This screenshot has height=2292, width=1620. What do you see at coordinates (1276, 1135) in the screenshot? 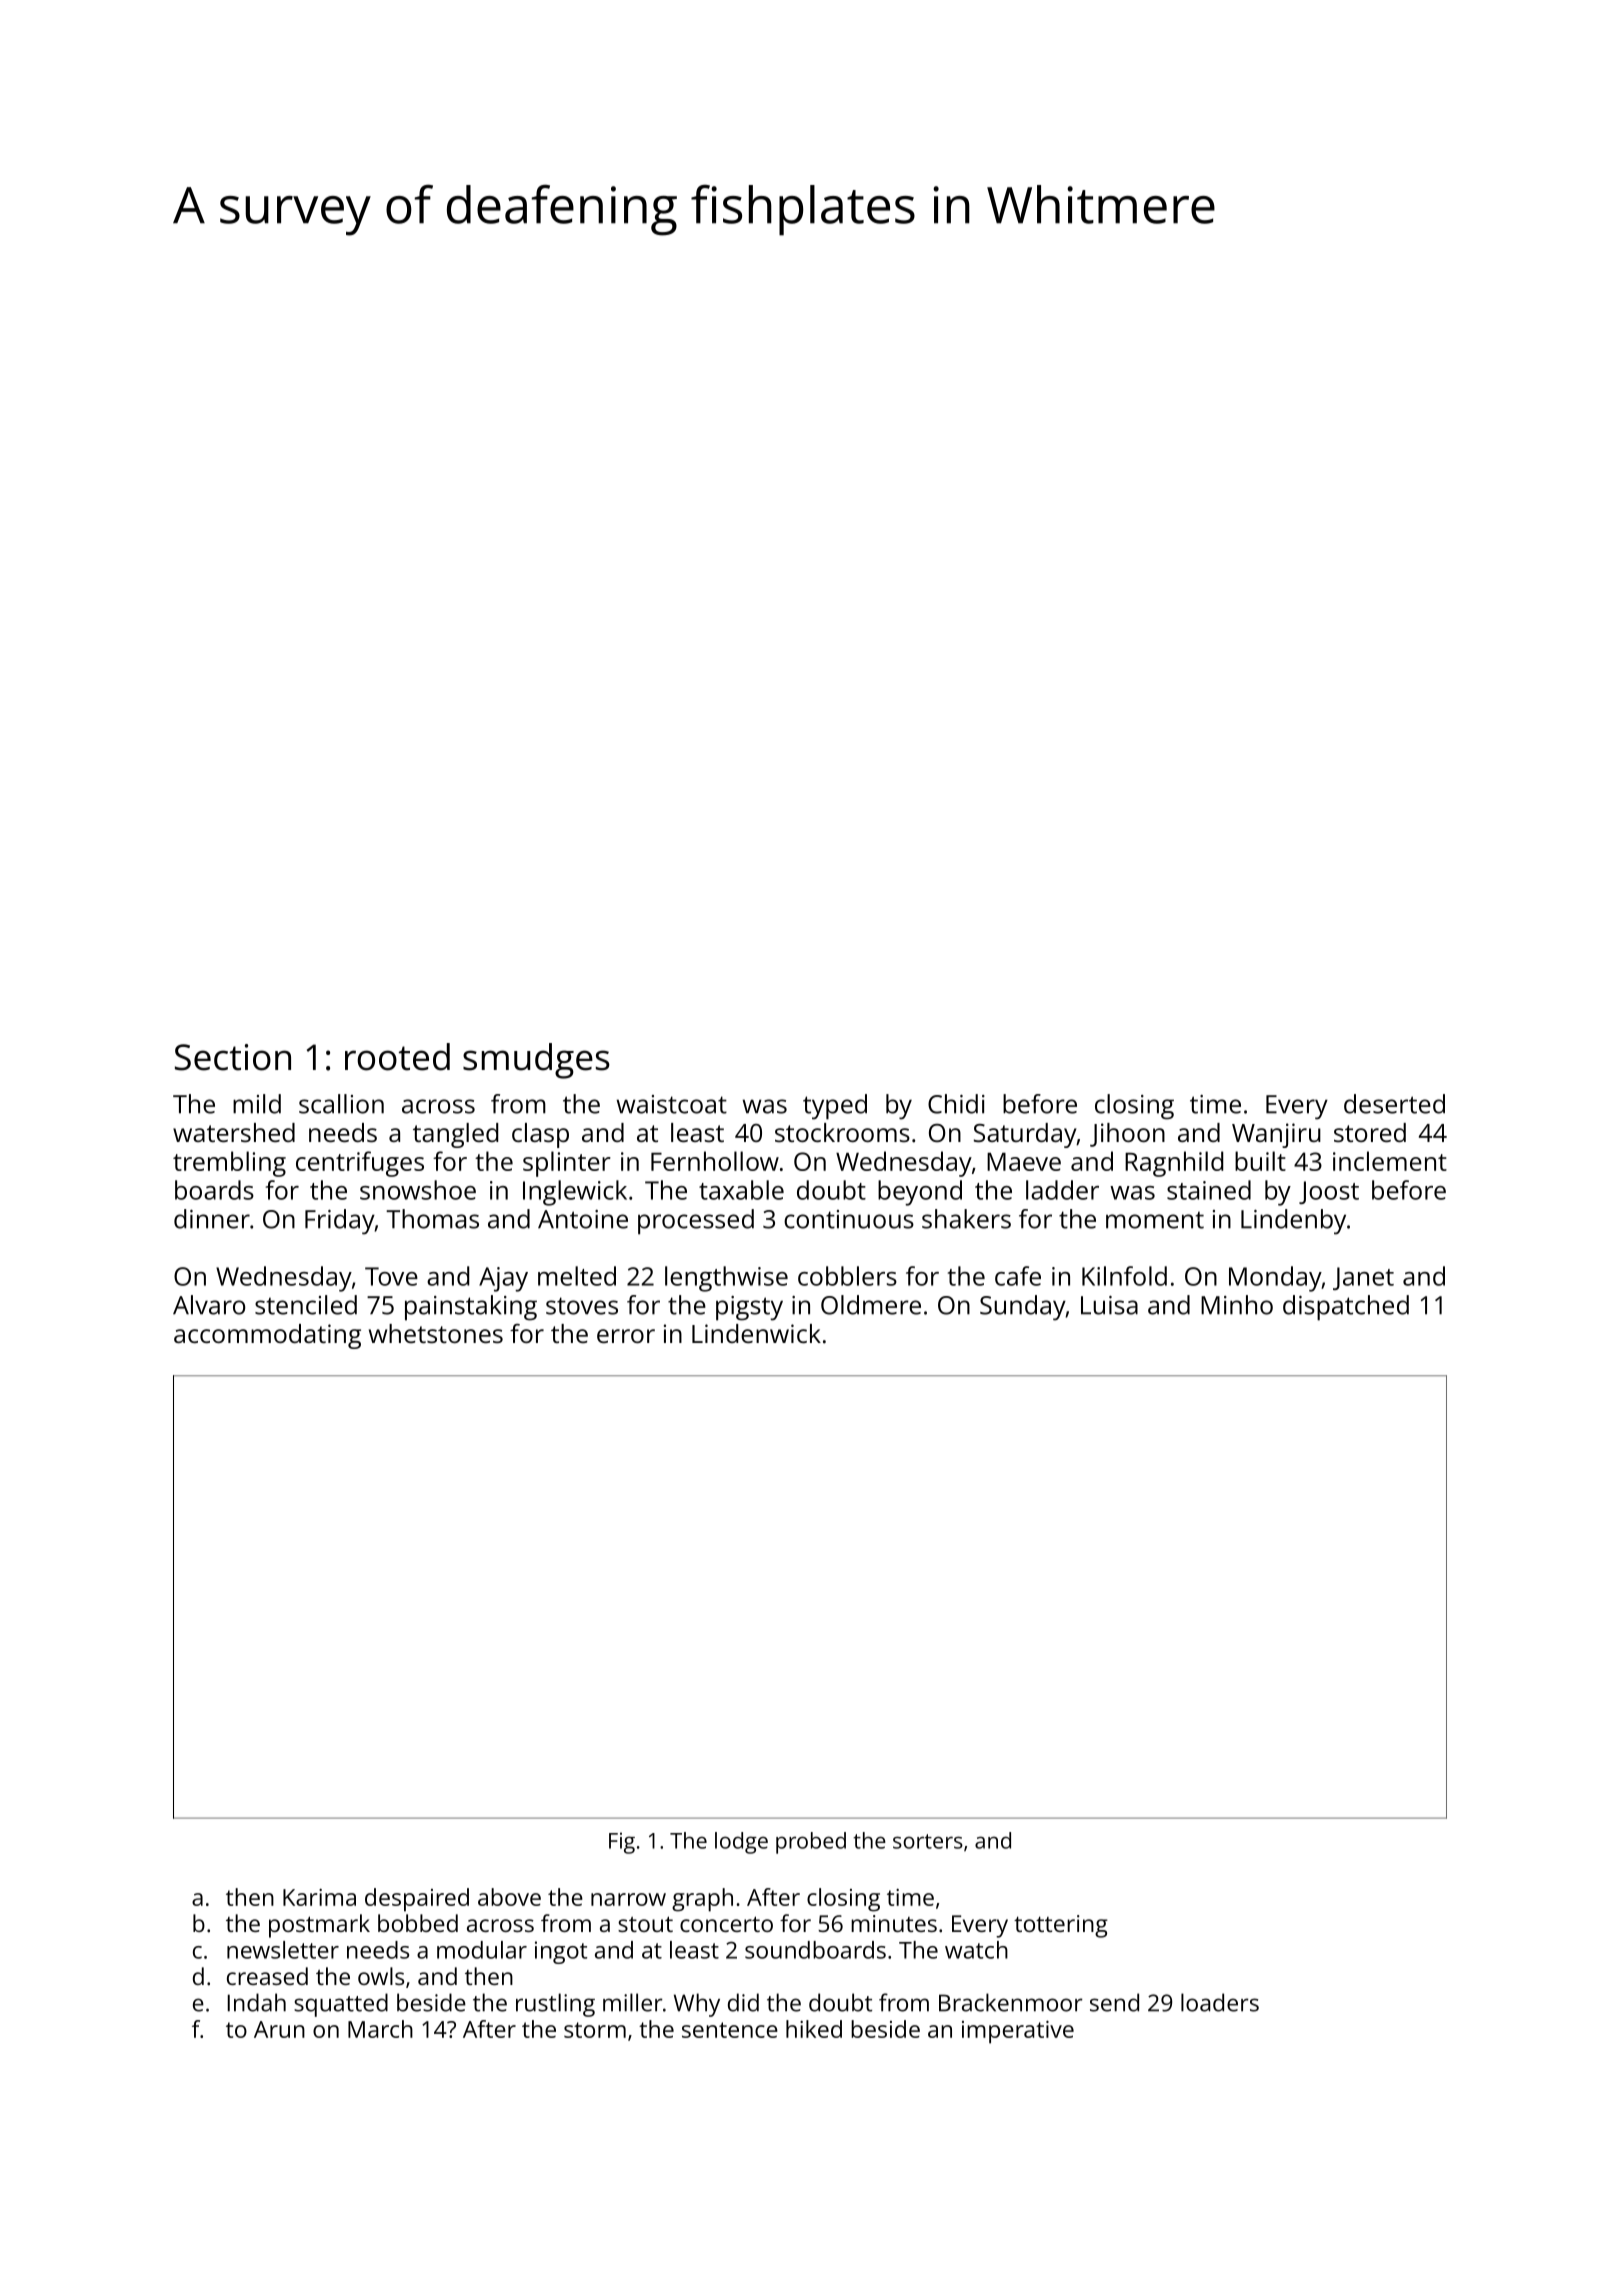
I see `Wanjiru` at bounding box center [1276, 1135].
